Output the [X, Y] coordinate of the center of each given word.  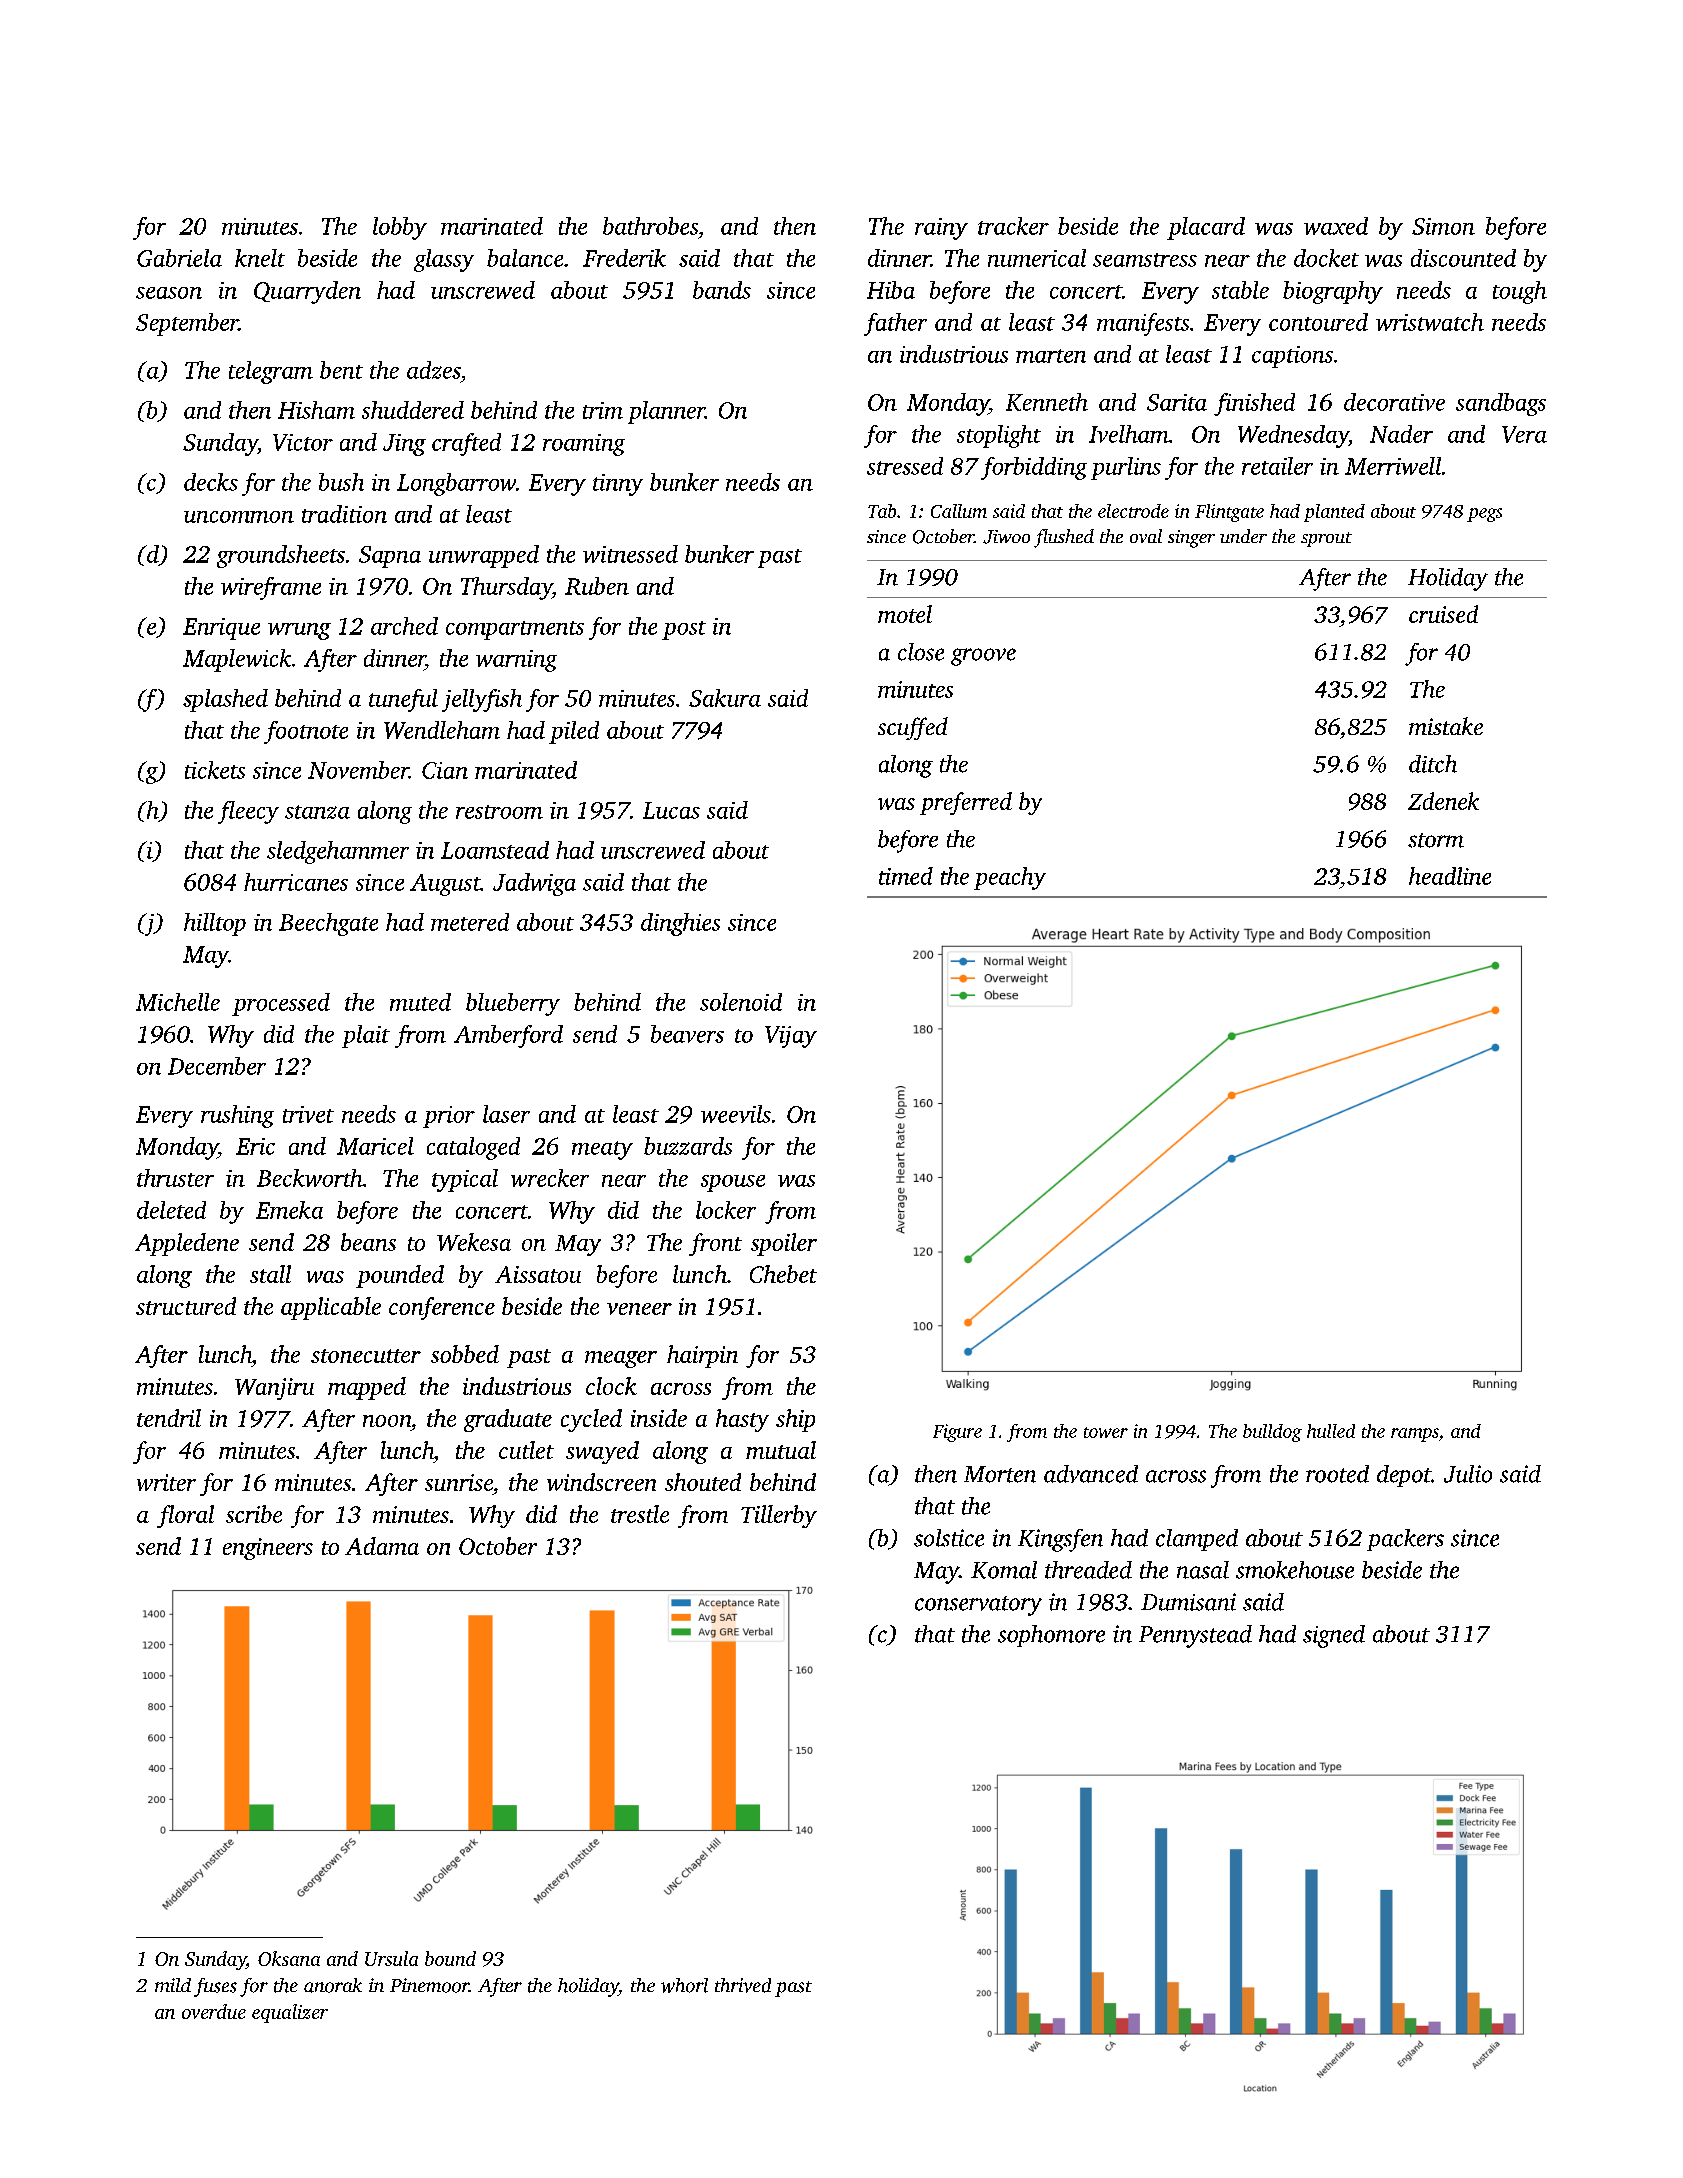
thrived [743, 1985]
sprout [1326, 539]
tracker [1013, 226]
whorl [684, 1985]
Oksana [289, 1958]
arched [404, 626]
